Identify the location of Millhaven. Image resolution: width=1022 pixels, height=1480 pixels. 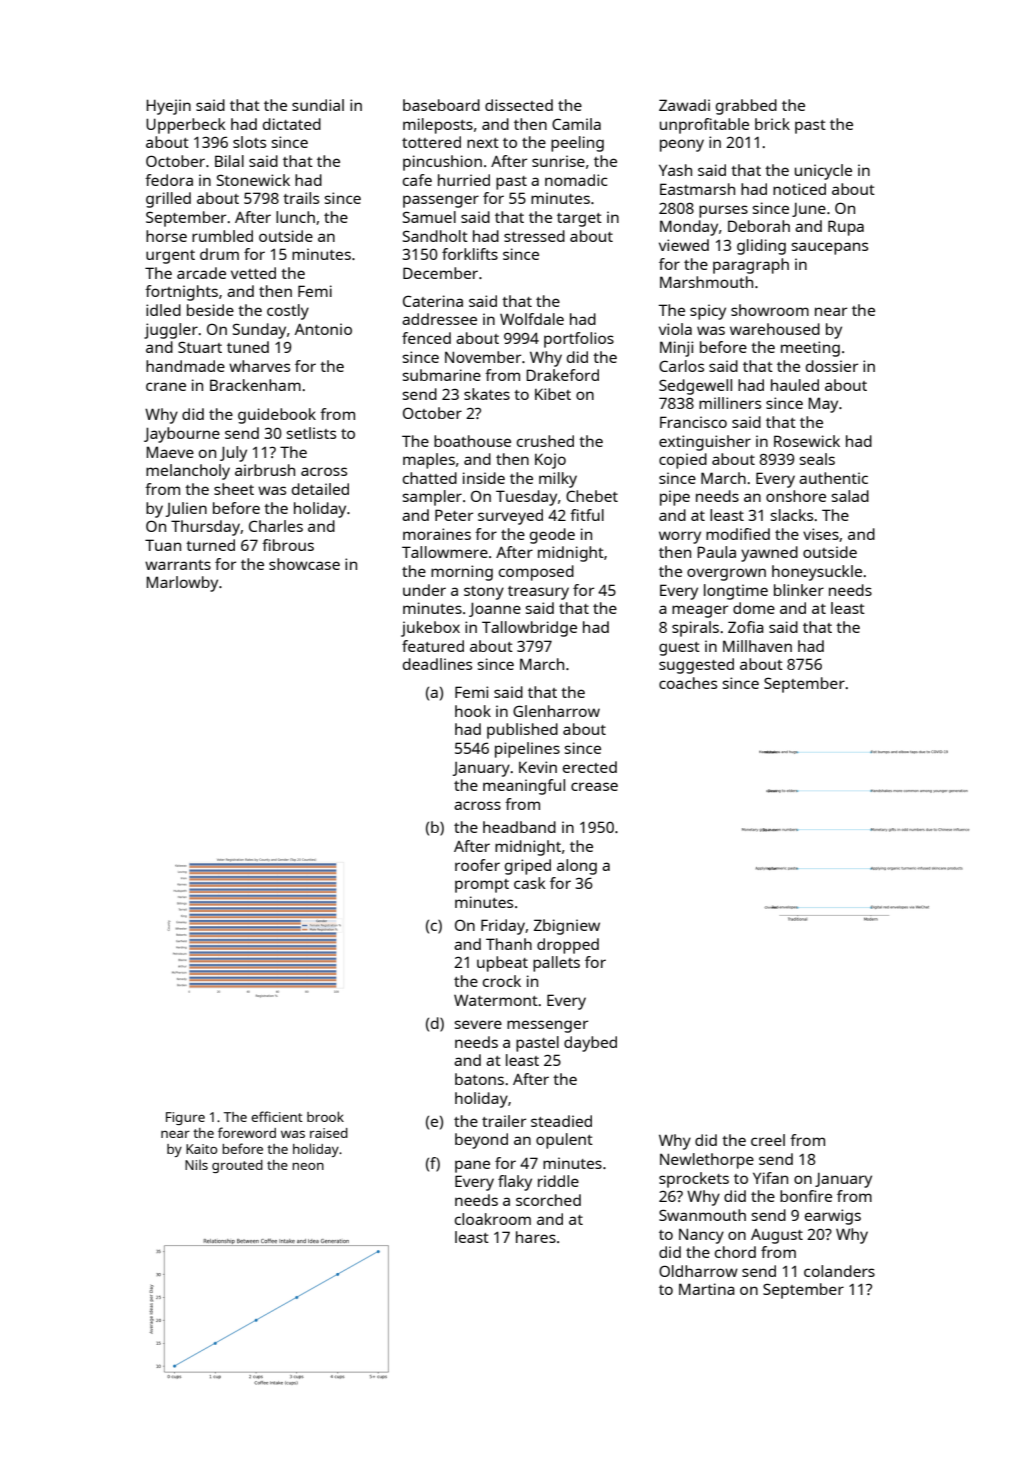
(757, 646).
